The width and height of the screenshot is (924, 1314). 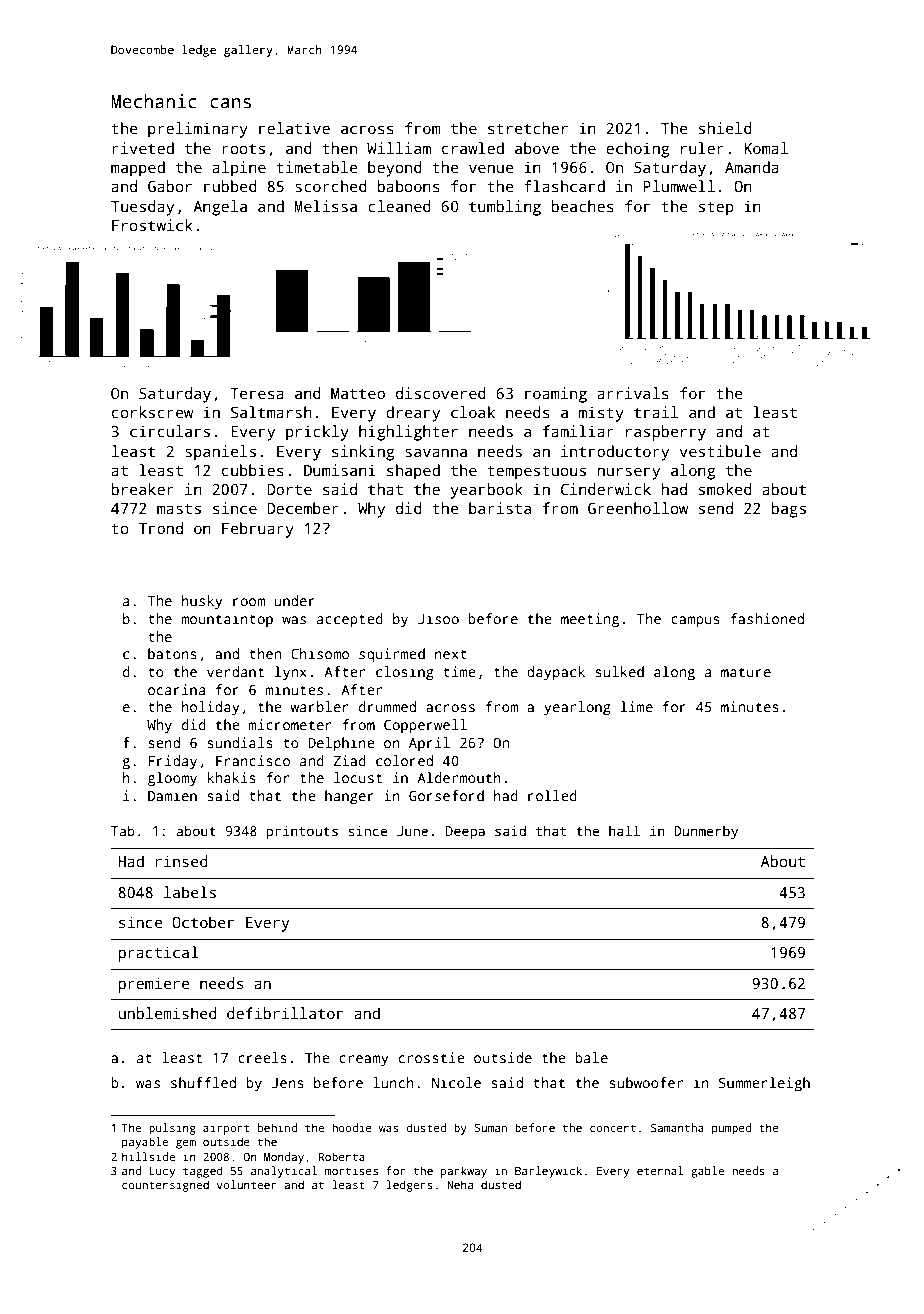 I want to click on spaniels, so click(x=220, y=453).
